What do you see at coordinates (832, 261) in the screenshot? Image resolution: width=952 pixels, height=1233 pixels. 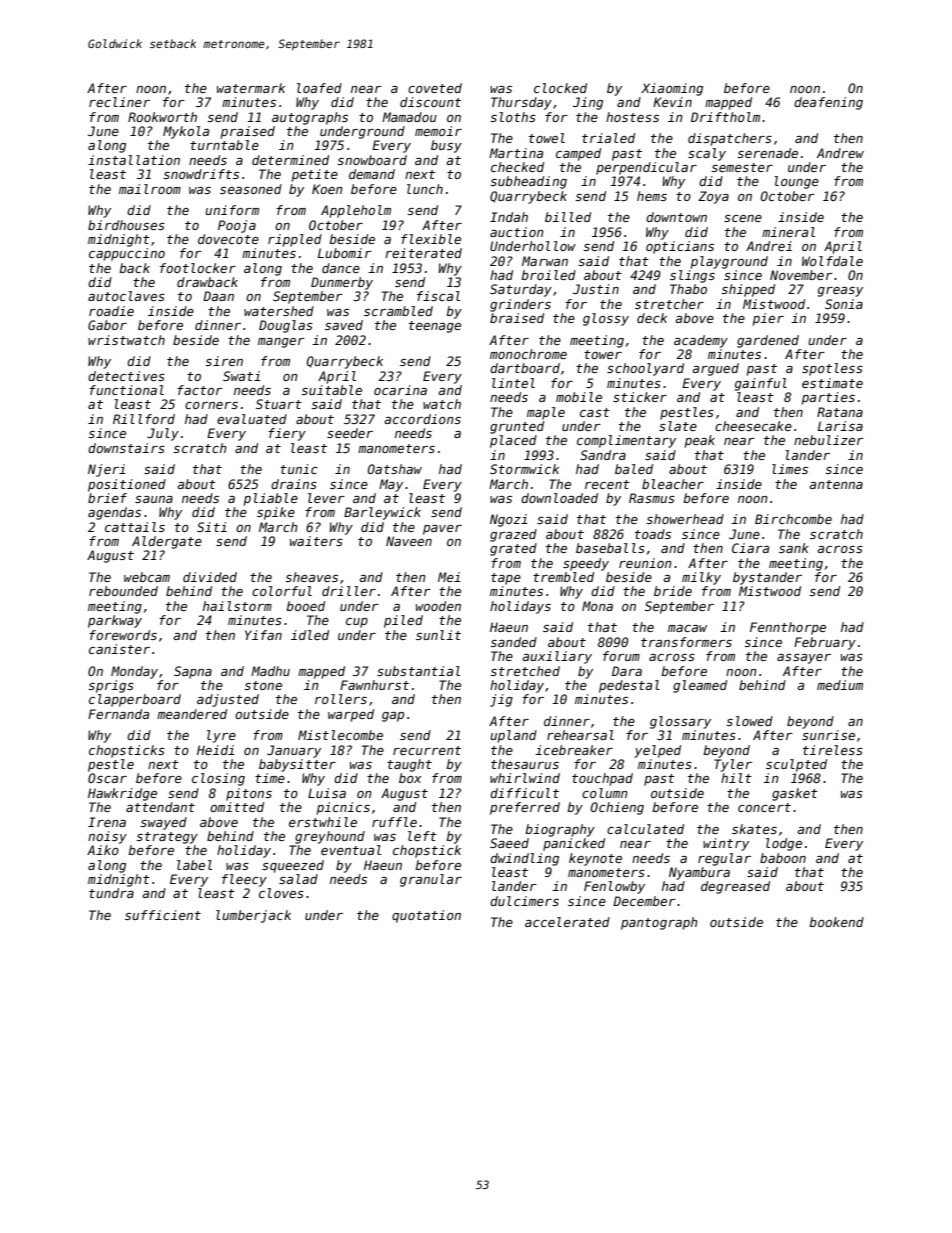 I see `Wolfdale` at bounding box center [832, 261].
